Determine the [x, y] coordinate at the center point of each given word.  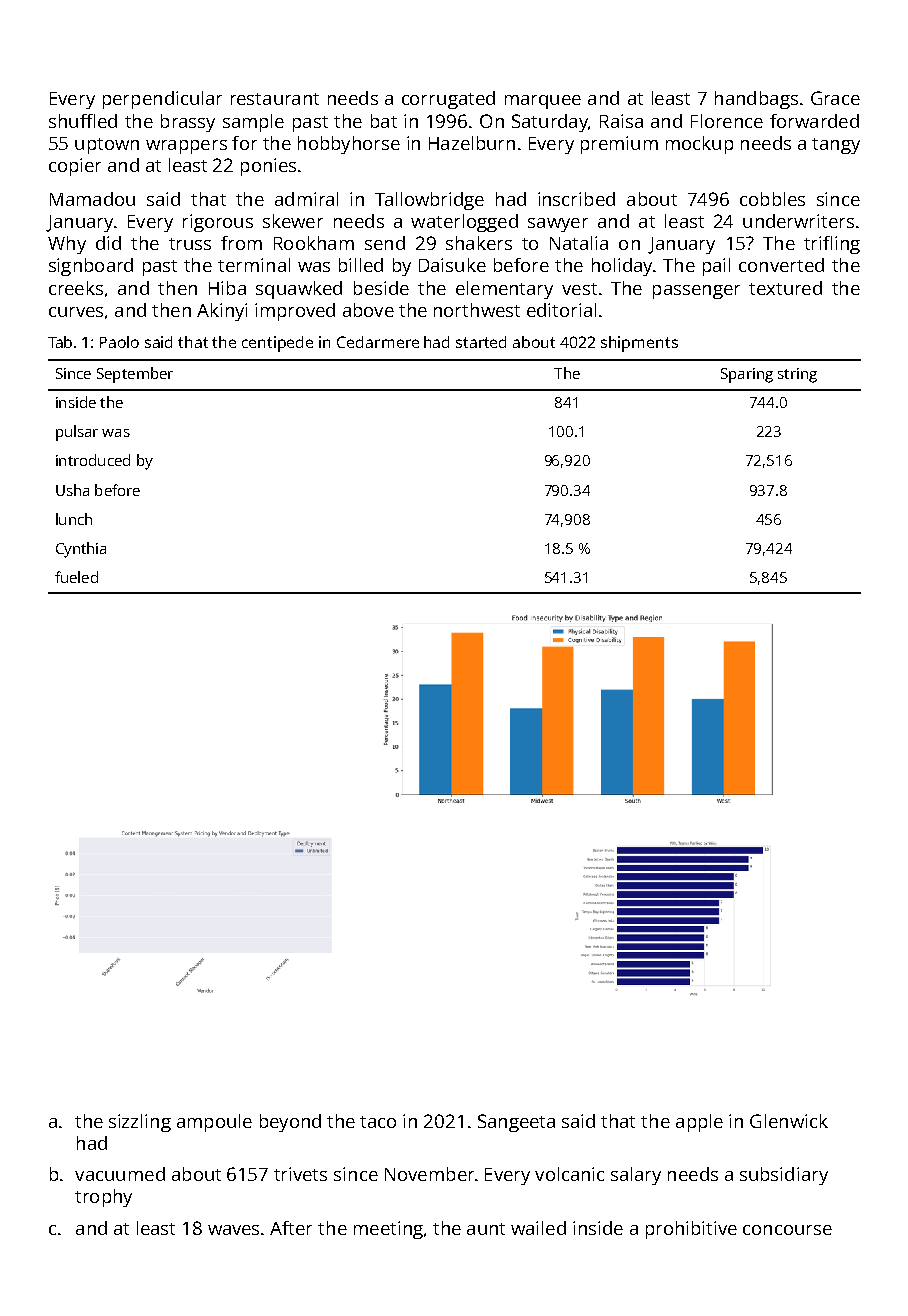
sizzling [140, 1123]
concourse [787, 1230]
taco [378, 1122]
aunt [486, 1229]
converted [781, 265]
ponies [268, 167]
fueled [76, 577]
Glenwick [789, 1121]
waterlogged [464, 223]
